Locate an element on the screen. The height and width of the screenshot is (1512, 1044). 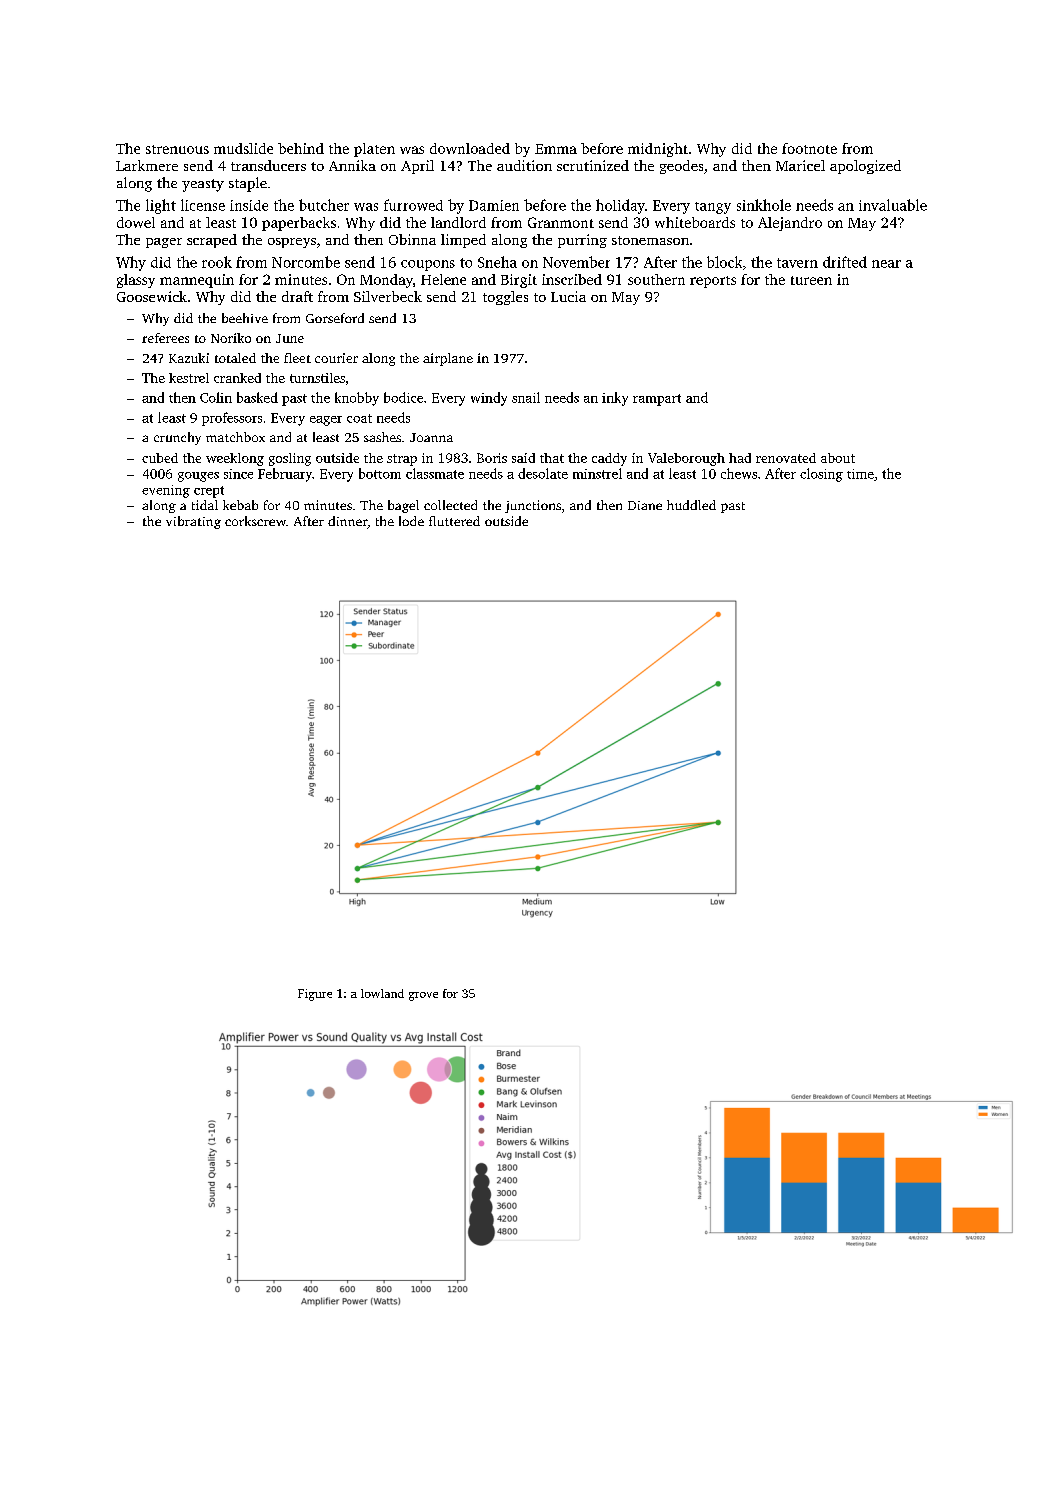
about is located at coordinates (838, 458).
